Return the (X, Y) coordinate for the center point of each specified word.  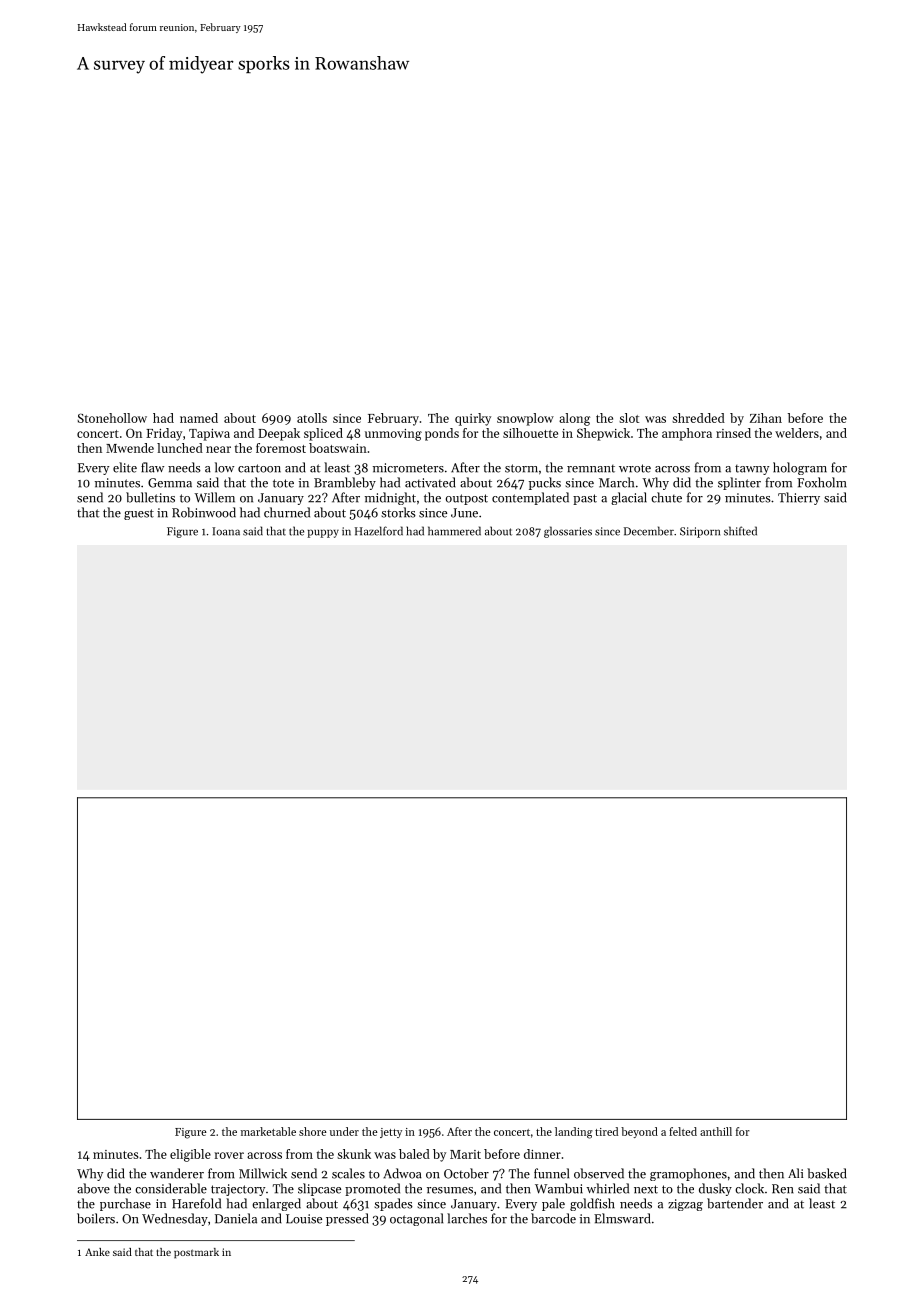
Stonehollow (112, 418)
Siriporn (700, 532)
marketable (268, 1131)
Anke (97, 1252)
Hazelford (379, 531)
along (574, 419)
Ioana (226, 531)
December (649, 531)
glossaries (568, 532)
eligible (190, 1155)
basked (827, 1173)
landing (574, 1133)
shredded (698, 418)
